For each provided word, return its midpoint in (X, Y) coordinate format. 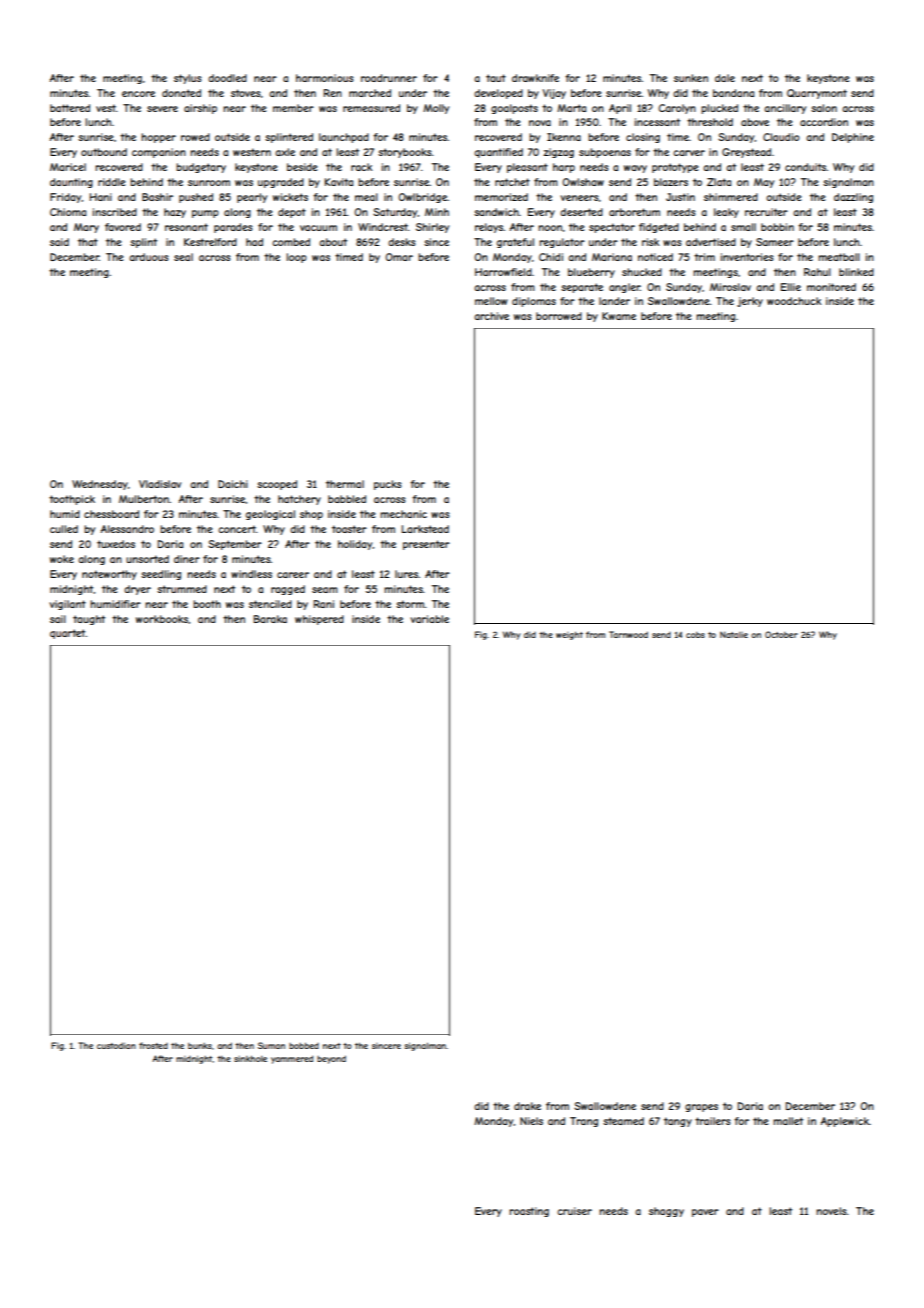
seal (183, 257)
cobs (695, 635)
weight (569, 635)
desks (402, 242)
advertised (711, 242)
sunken (691, 78)
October (781, 634)
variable (429, 619)
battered (70, 108)
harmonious (325, 78)
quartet (68, 634)
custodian (116, 1045)
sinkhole (250, 1058)
